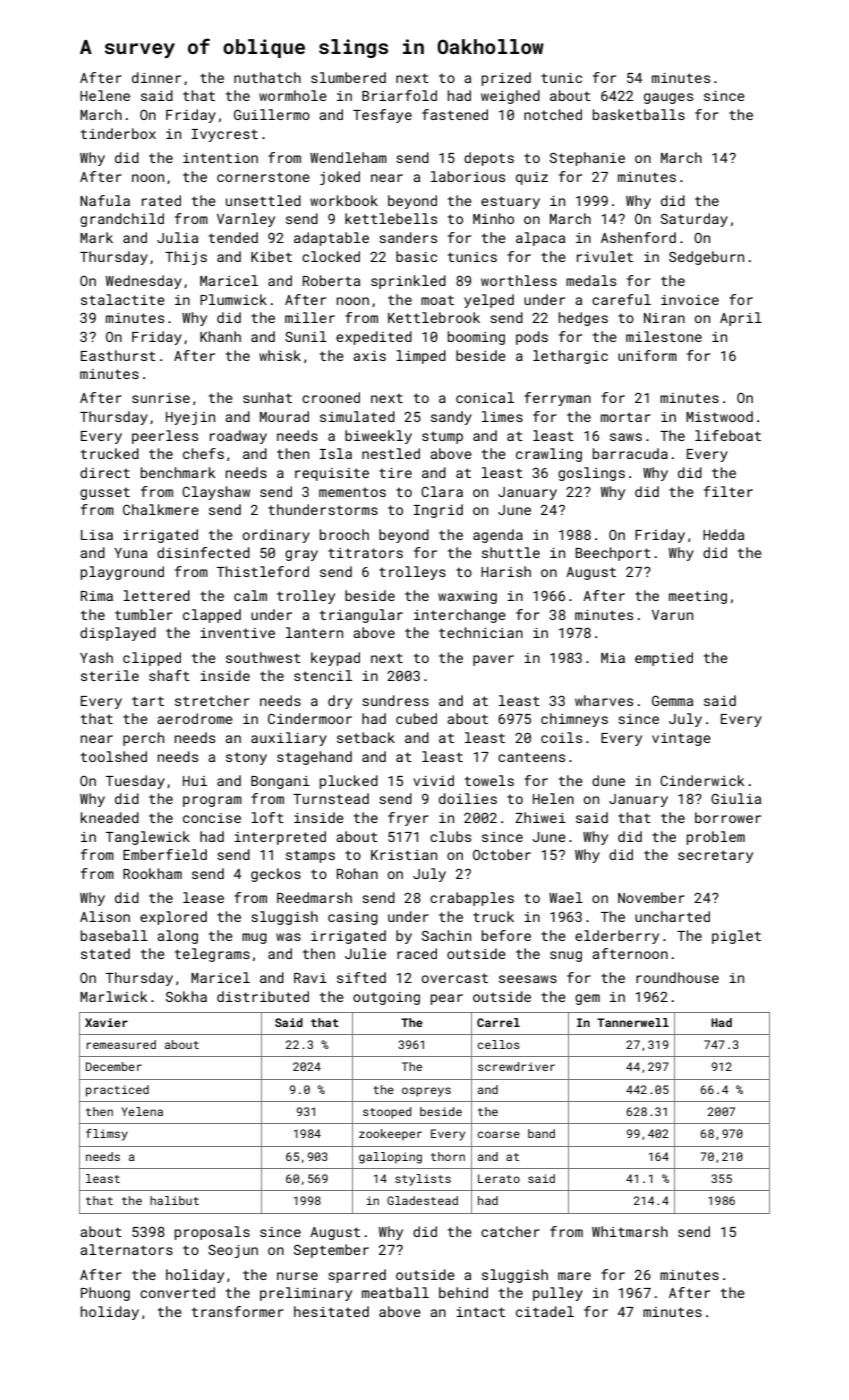 This screenshot has width=849, height=1400. I want to click on vintage, so click(681, 739).
